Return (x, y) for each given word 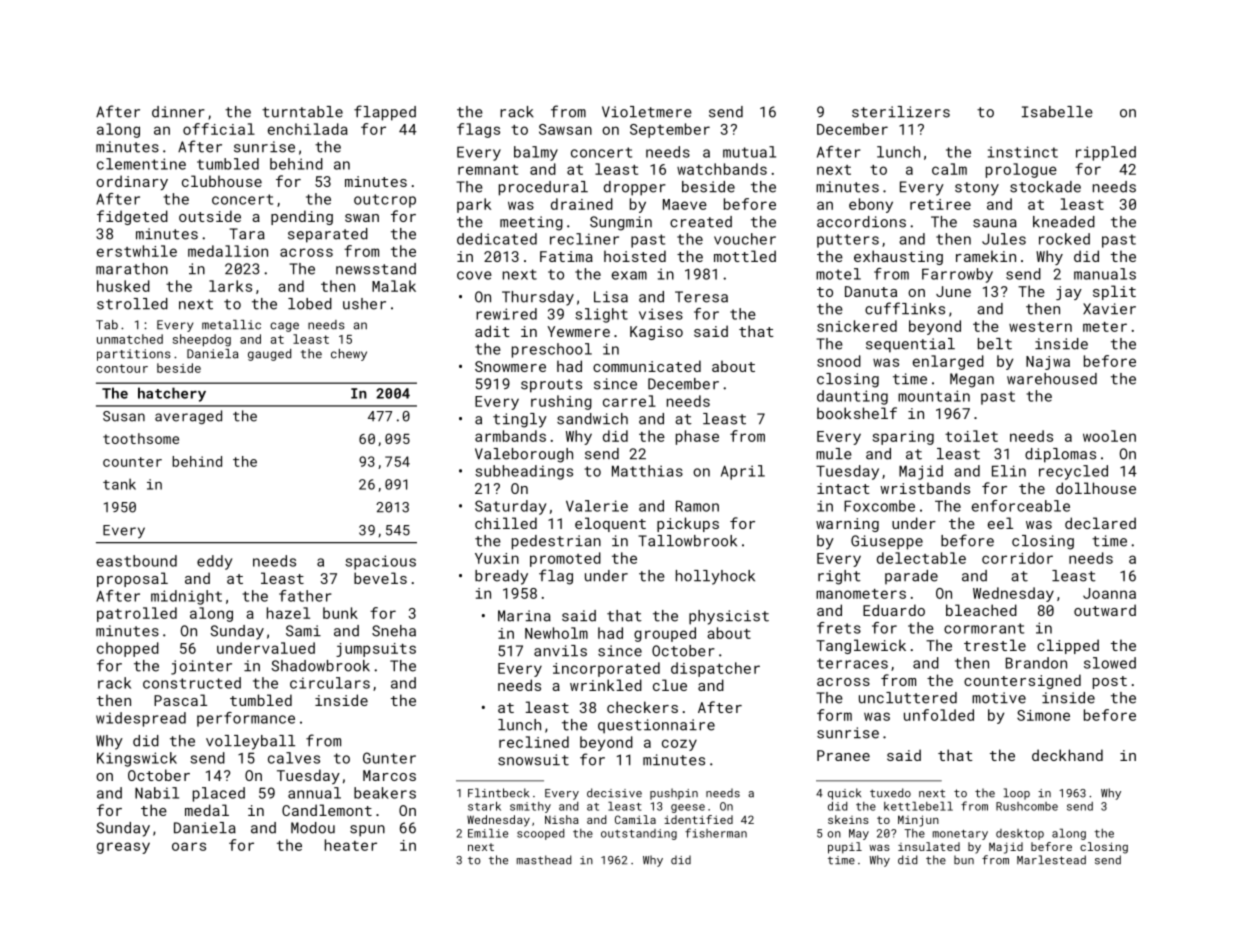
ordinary (132, 182)
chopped (128, 649)
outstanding (639, 834)
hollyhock (715, 577)
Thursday (538, 298)
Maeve (685, 204)
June (953, 291)
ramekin (986, 256)
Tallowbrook (687, 541)
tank (119, 484)
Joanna (1109, 593)
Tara (247, 234)
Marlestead (1051, 860)
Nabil (157, 793)
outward (1105, 610)
